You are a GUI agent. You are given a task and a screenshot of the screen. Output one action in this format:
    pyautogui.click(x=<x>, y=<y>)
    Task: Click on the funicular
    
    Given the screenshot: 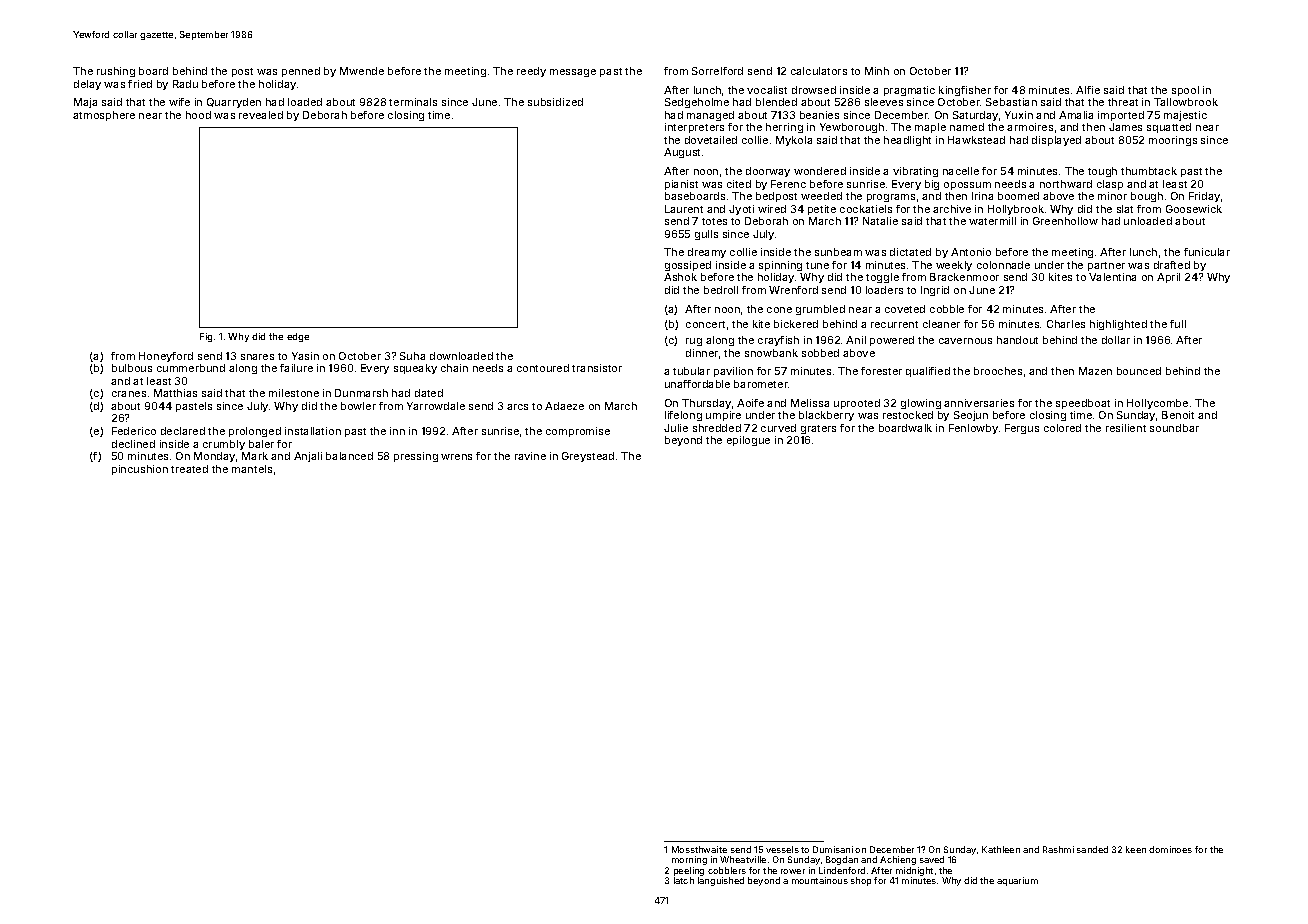 What is the action you would take?
    pyautogui.click(x=1207, y=252)
